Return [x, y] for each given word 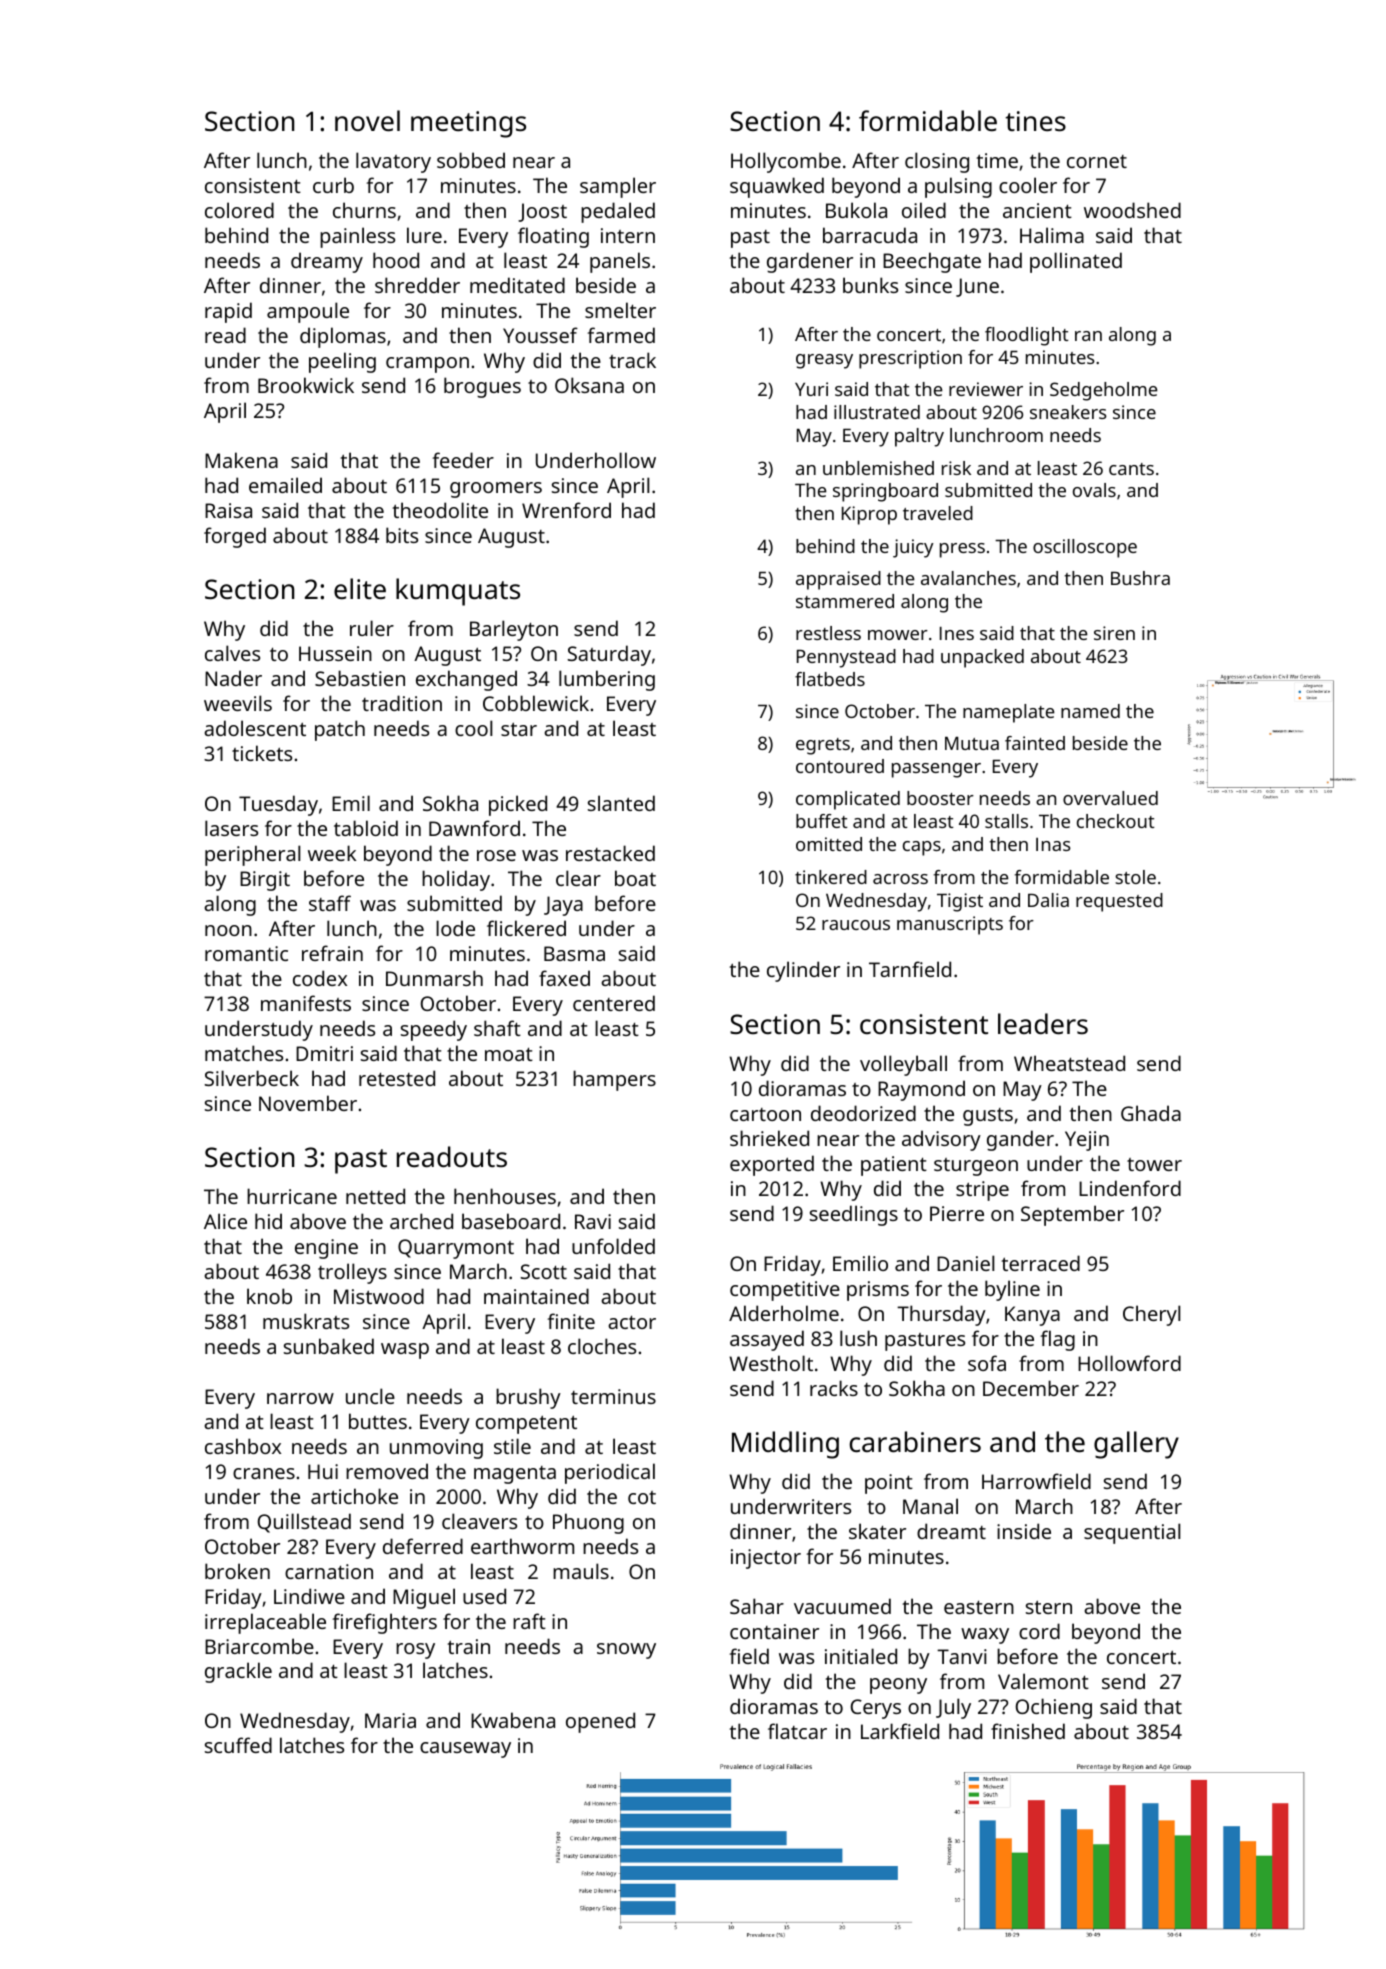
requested [1119, 902]
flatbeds [830, 679]
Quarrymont [456, 1249]
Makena [241, 460]
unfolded [613, 1246]
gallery [1136, 1445]
